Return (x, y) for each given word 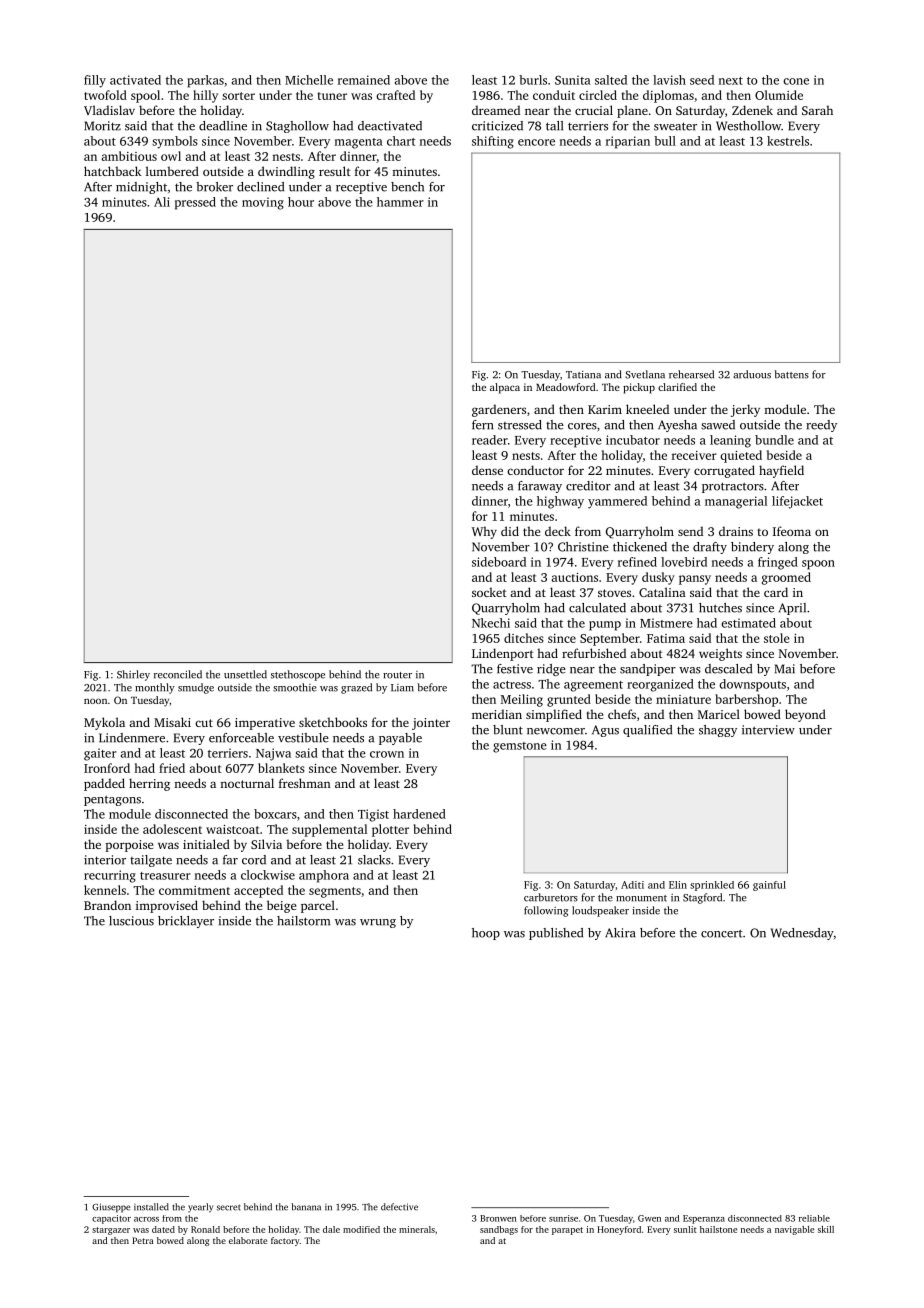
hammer (400, 202)
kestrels (788, 141)
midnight (141, 188)
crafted (395, 95)
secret (229, 1208)
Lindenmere (132, 738)
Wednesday (802, 934)
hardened (419, 814)
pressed (195, 203)
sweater (675, 126)
